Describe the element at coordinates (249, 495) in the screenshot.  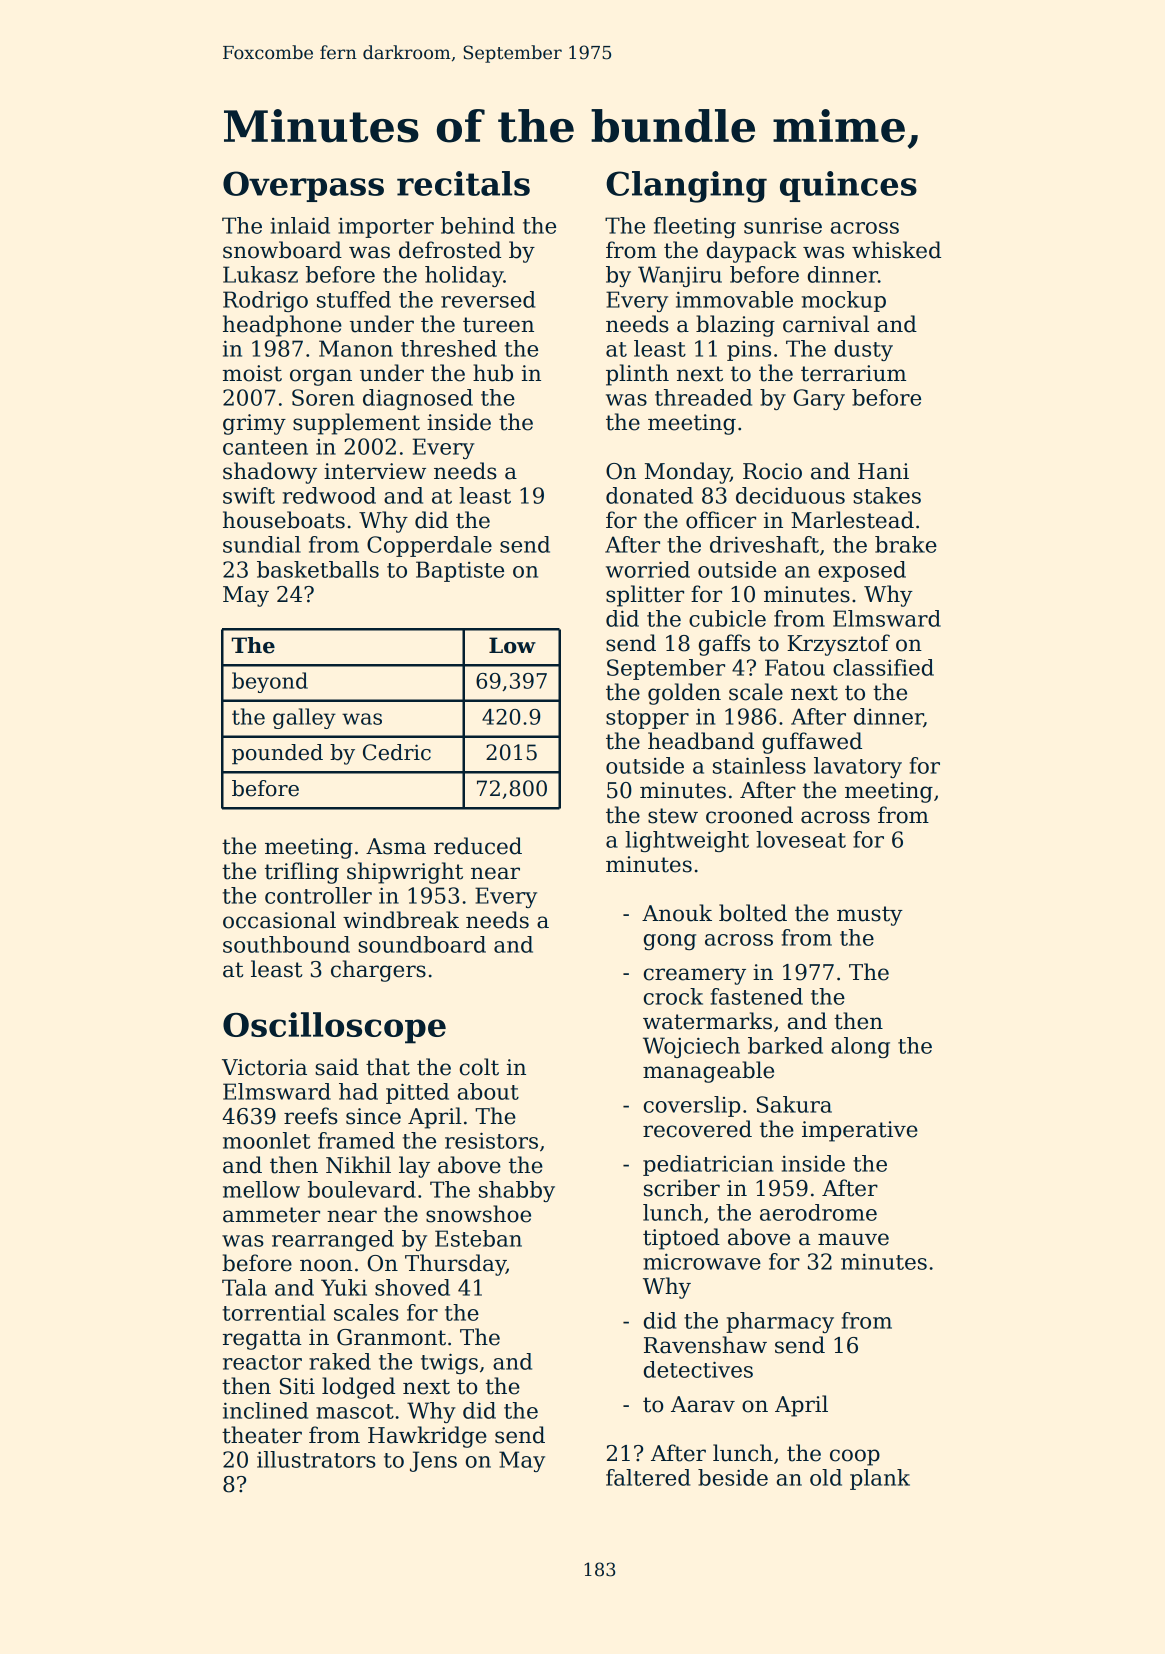
I see `swift` at that location.
